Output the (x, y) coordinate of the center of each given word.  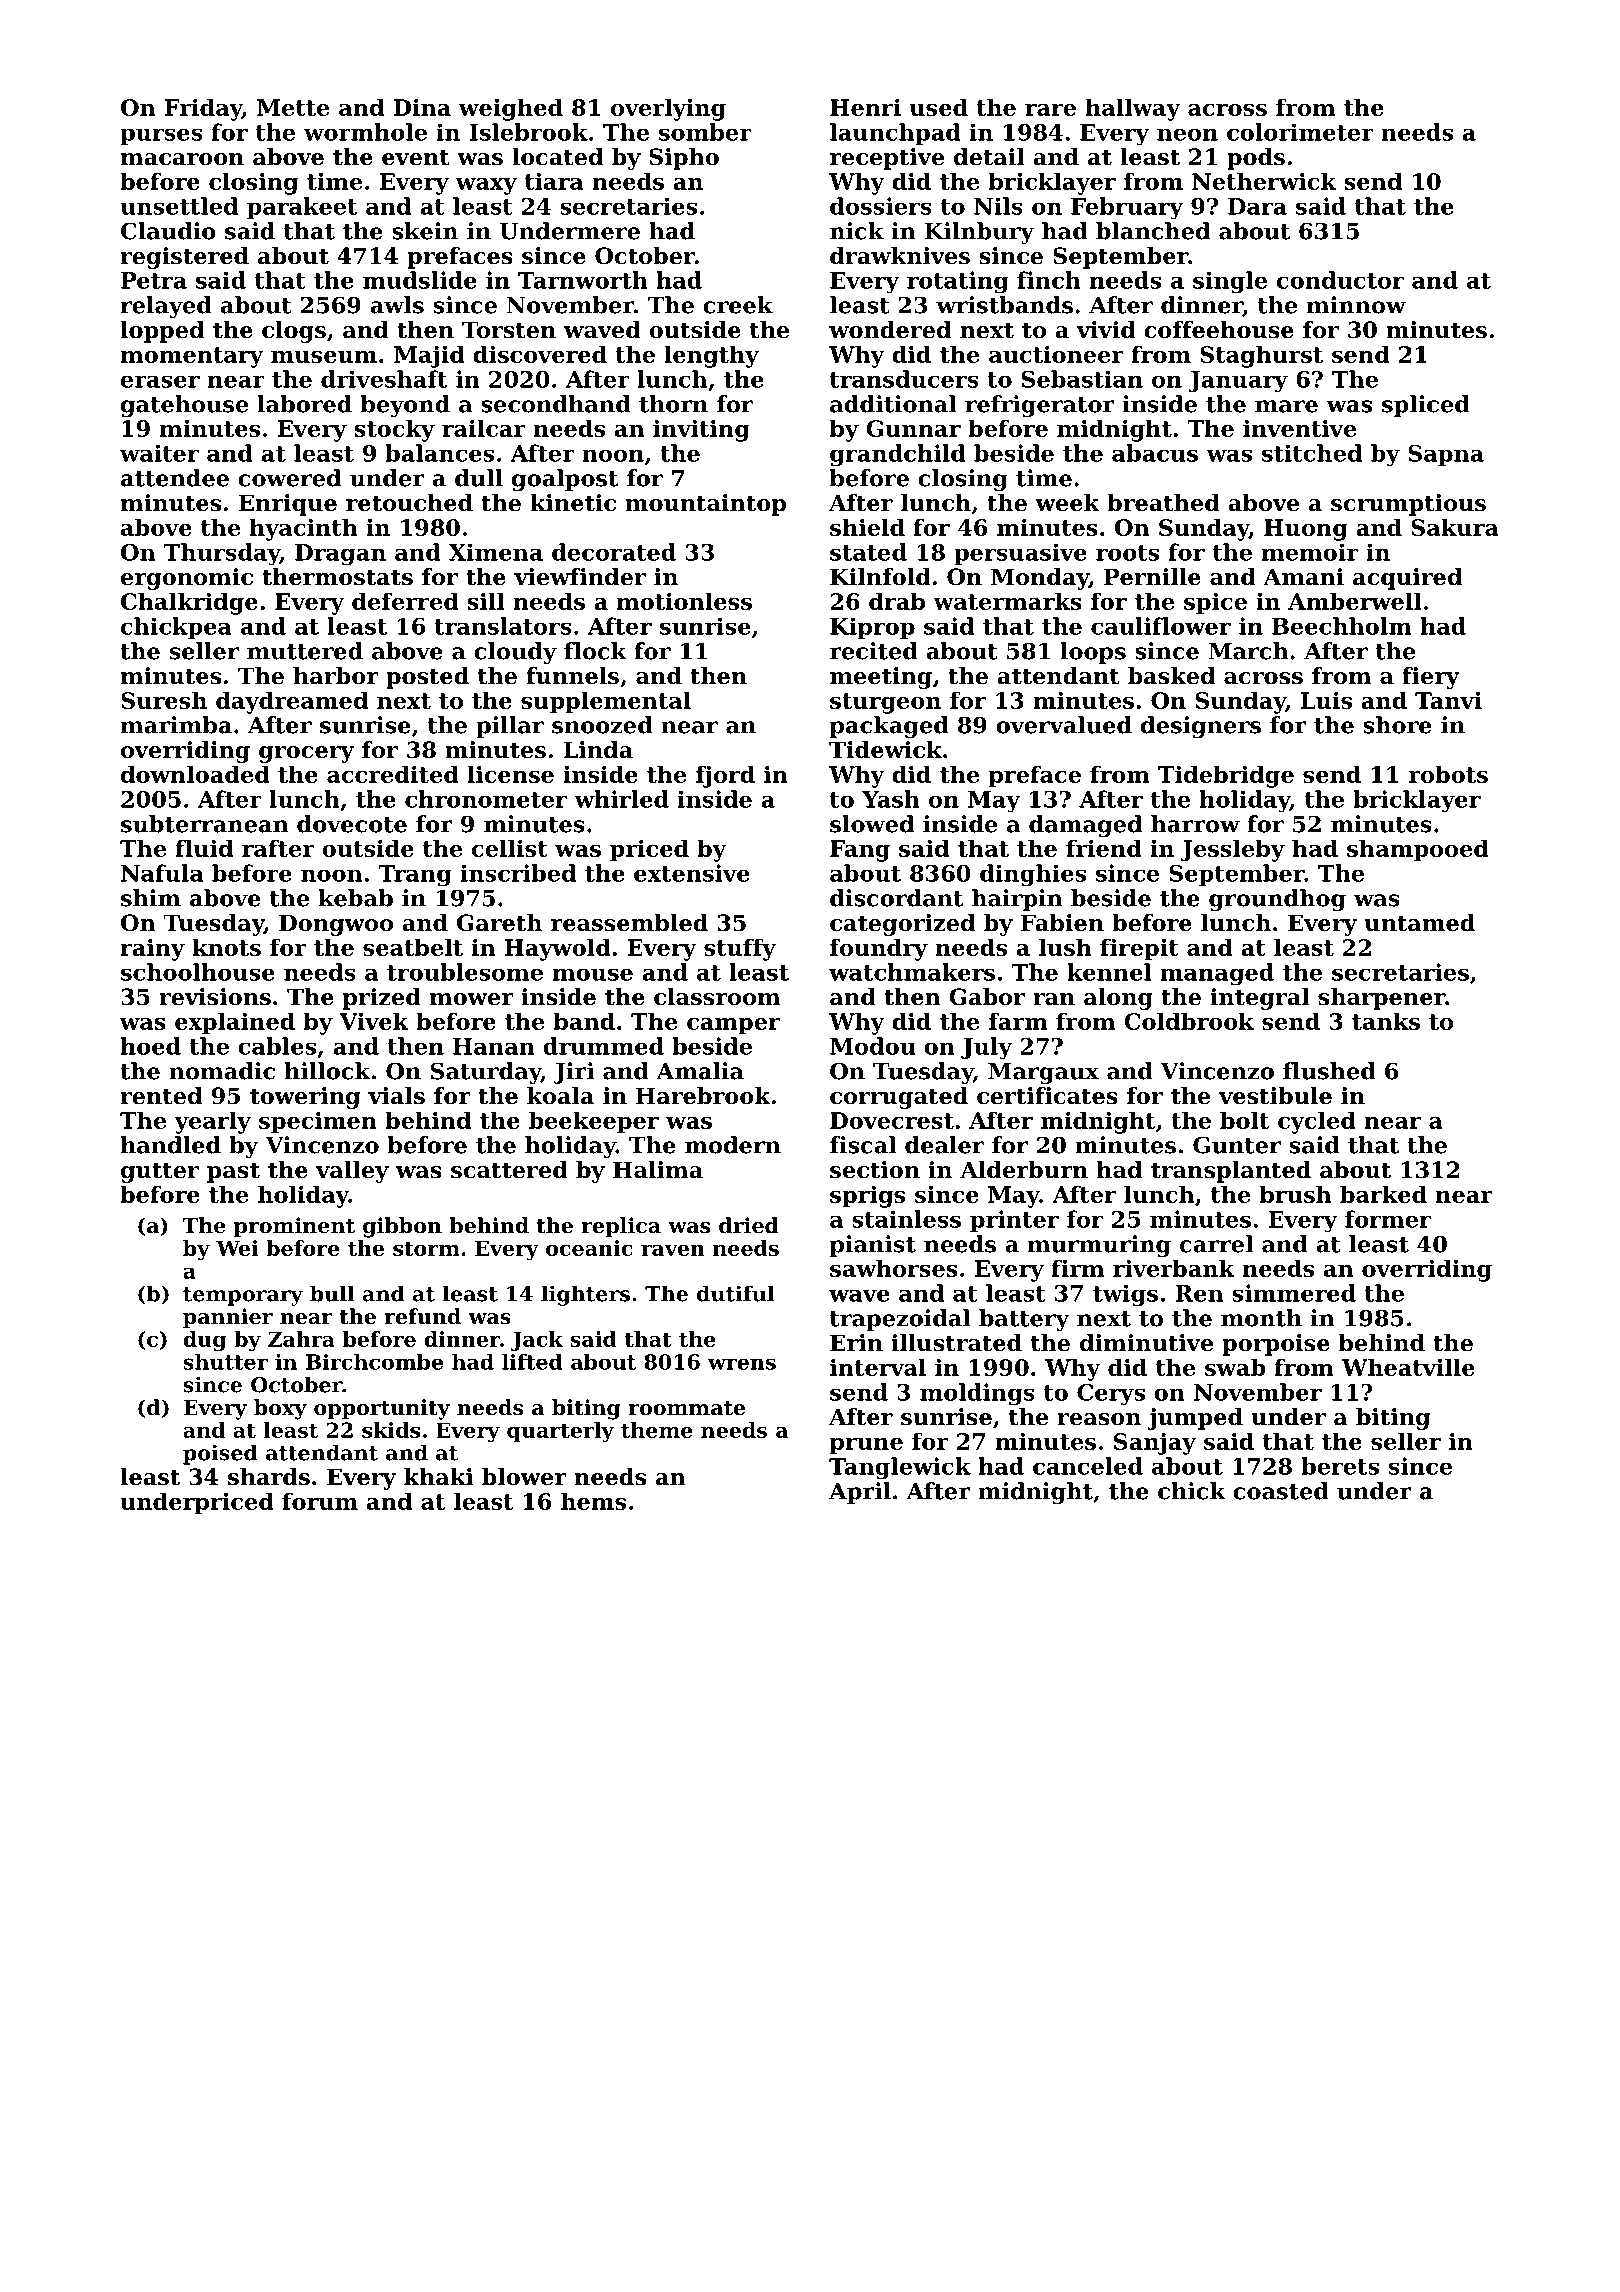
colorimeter (1300, 132)
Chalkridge (189, 603)
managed (1217, 974)
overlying (668, 109)
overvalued (1064, 725)
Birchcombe (374, 1362)
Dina (422, 107)
